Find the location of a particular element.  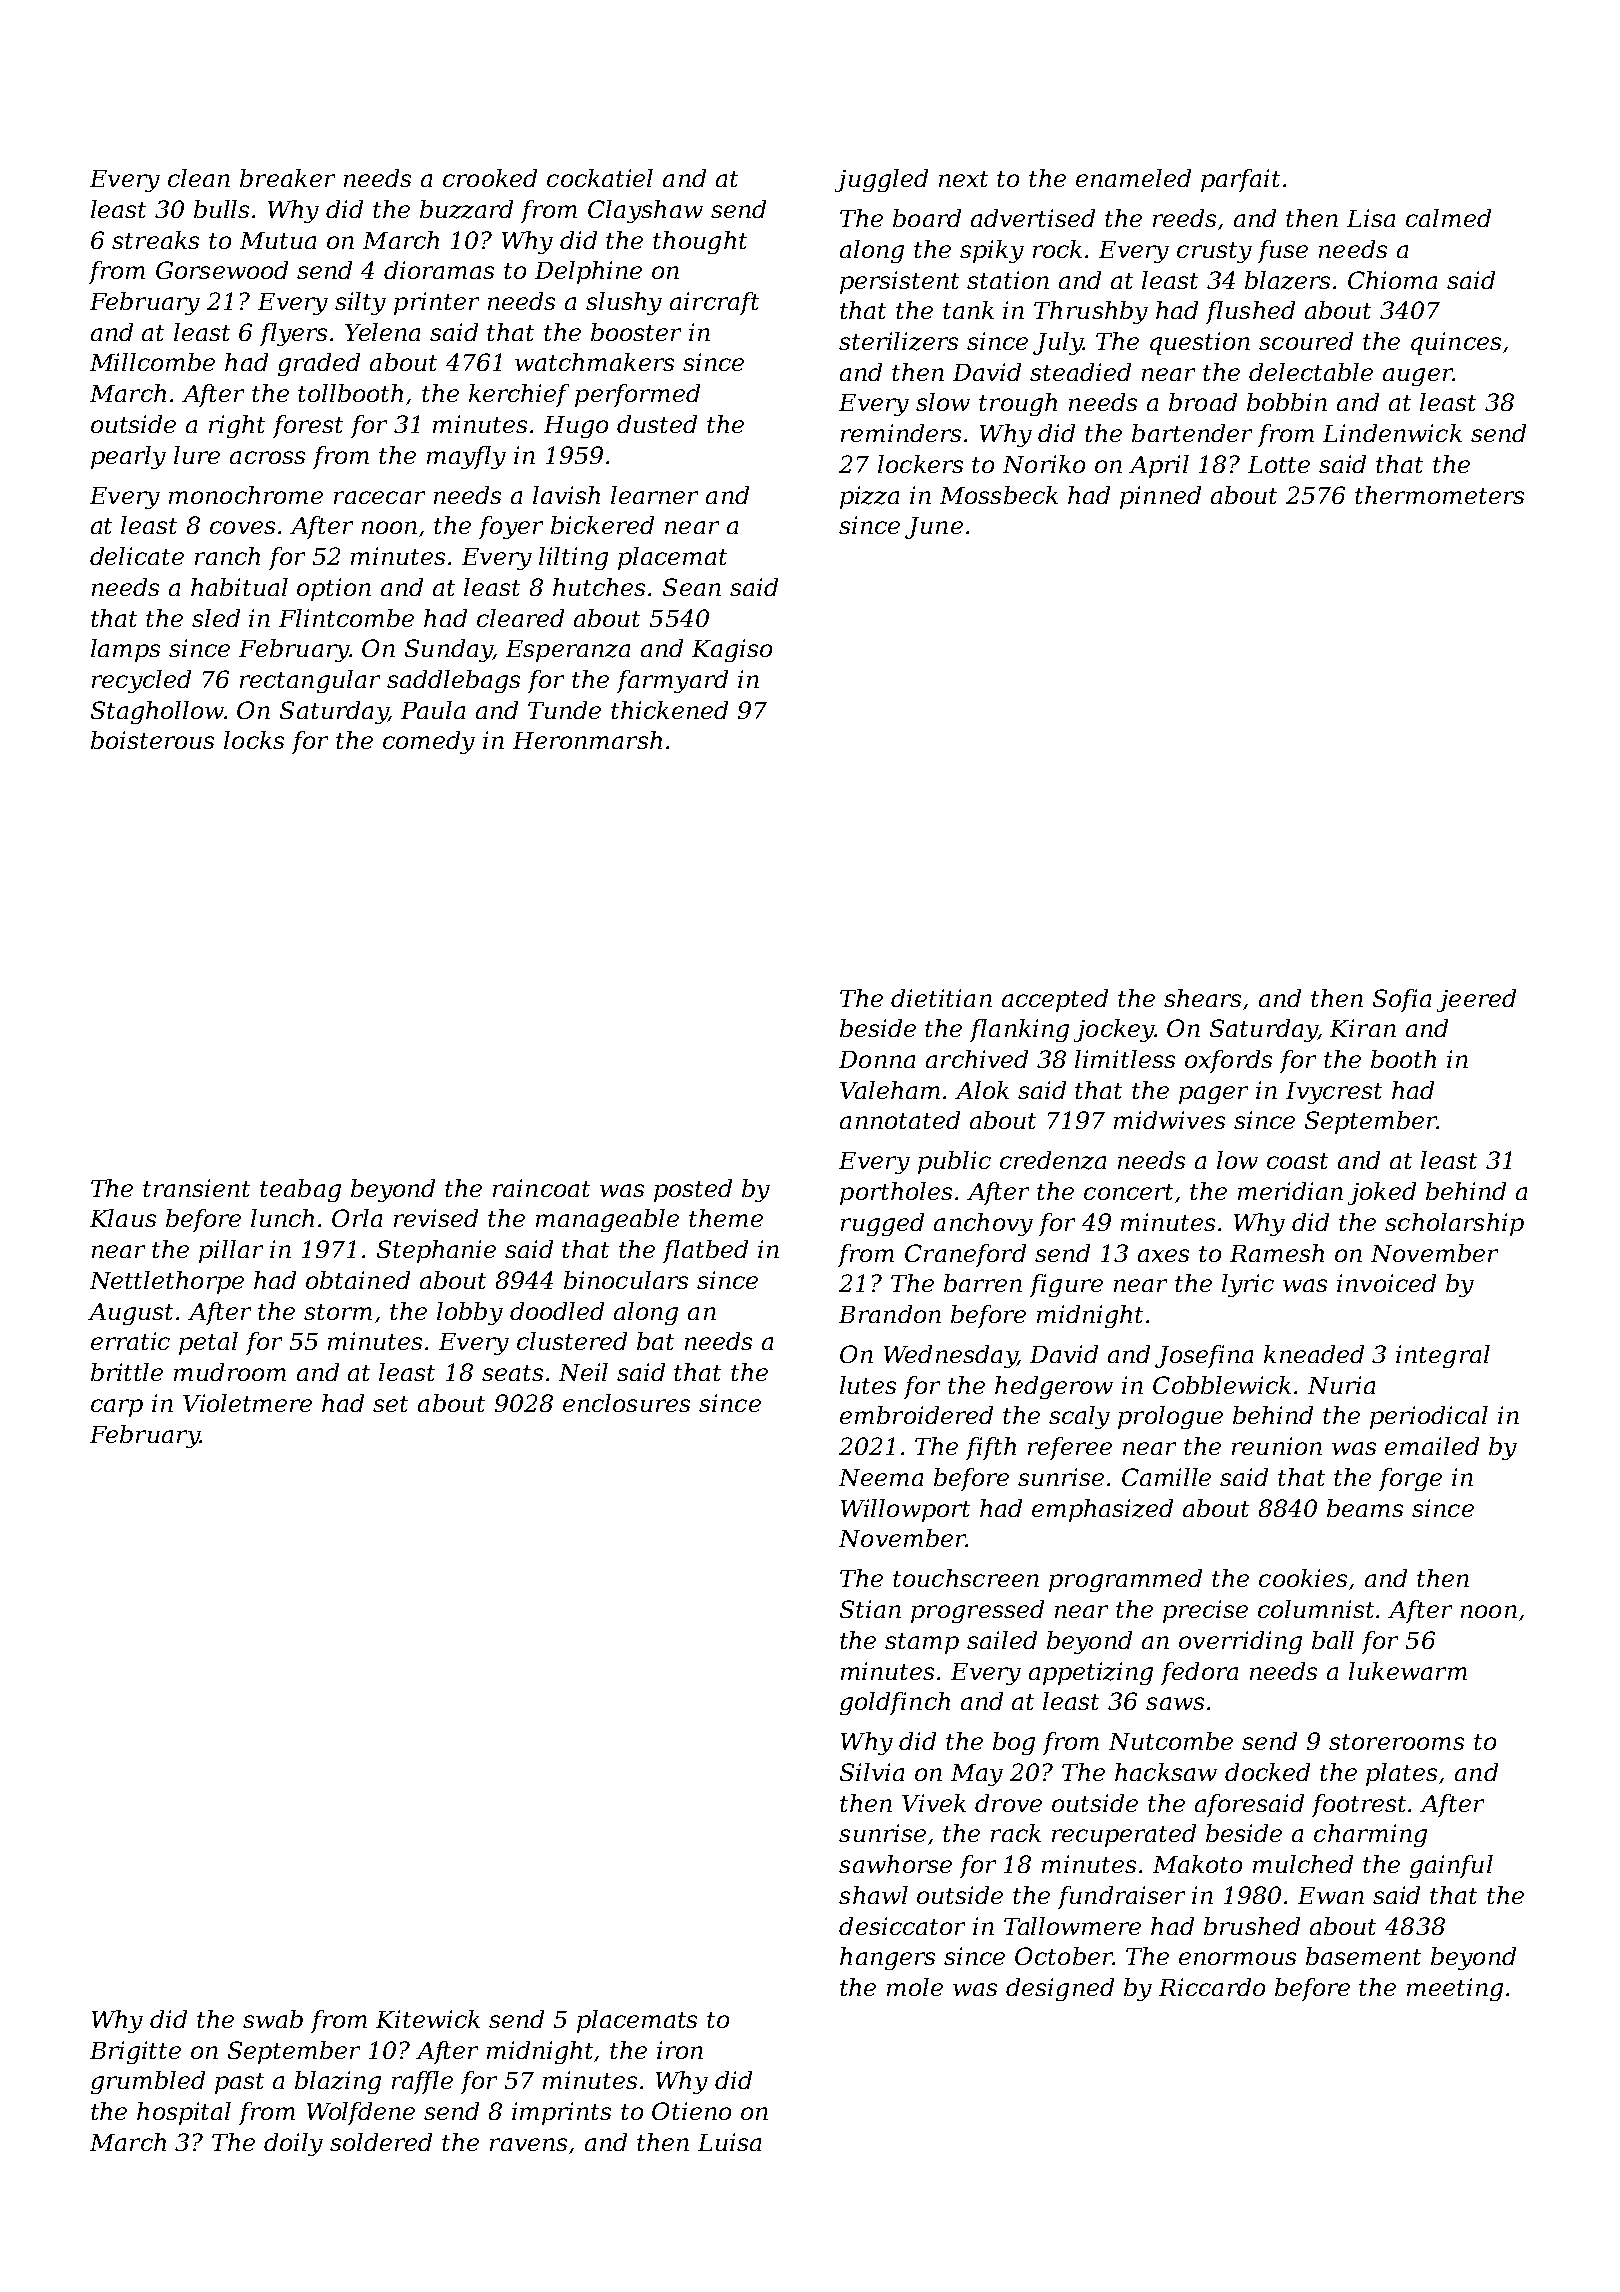

parfait is located at coordinates (1240, 180).
